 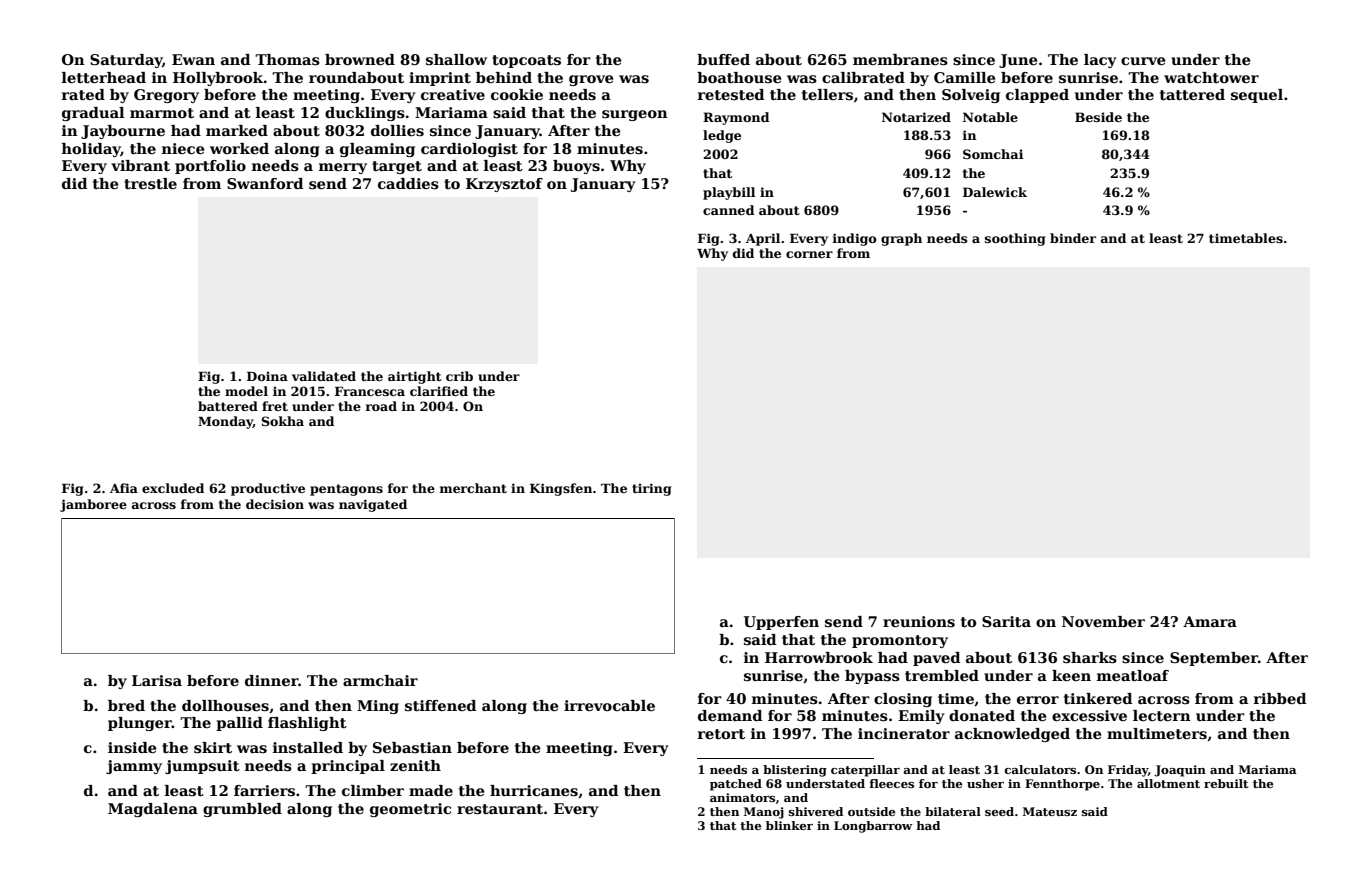 What do you see at coordinates (1100, 61) in the page?
I see `lacy` at bounding box center [1100, 61].
